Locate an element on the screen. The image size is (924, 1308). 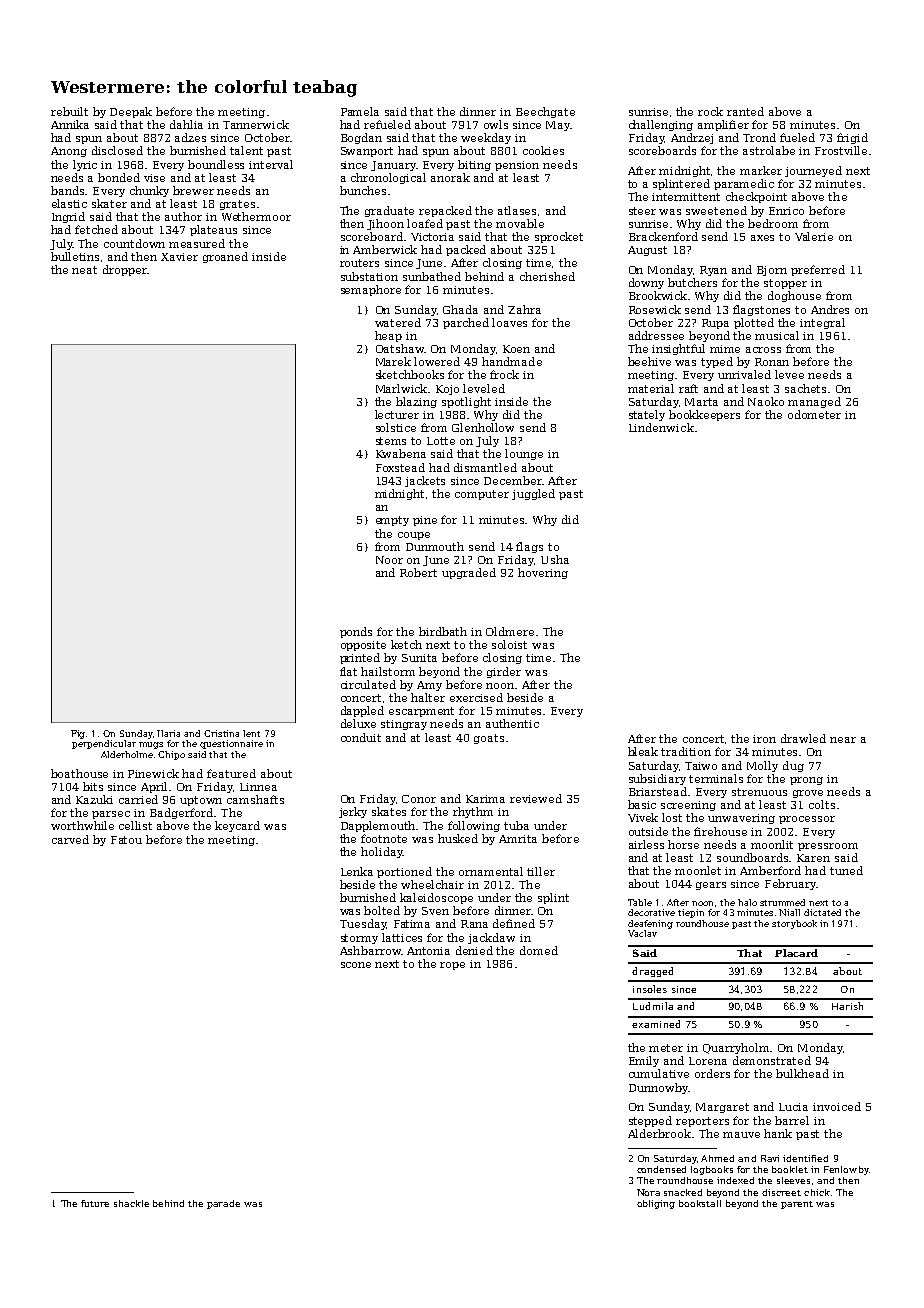
carved is located at coordinates (70, 839).
